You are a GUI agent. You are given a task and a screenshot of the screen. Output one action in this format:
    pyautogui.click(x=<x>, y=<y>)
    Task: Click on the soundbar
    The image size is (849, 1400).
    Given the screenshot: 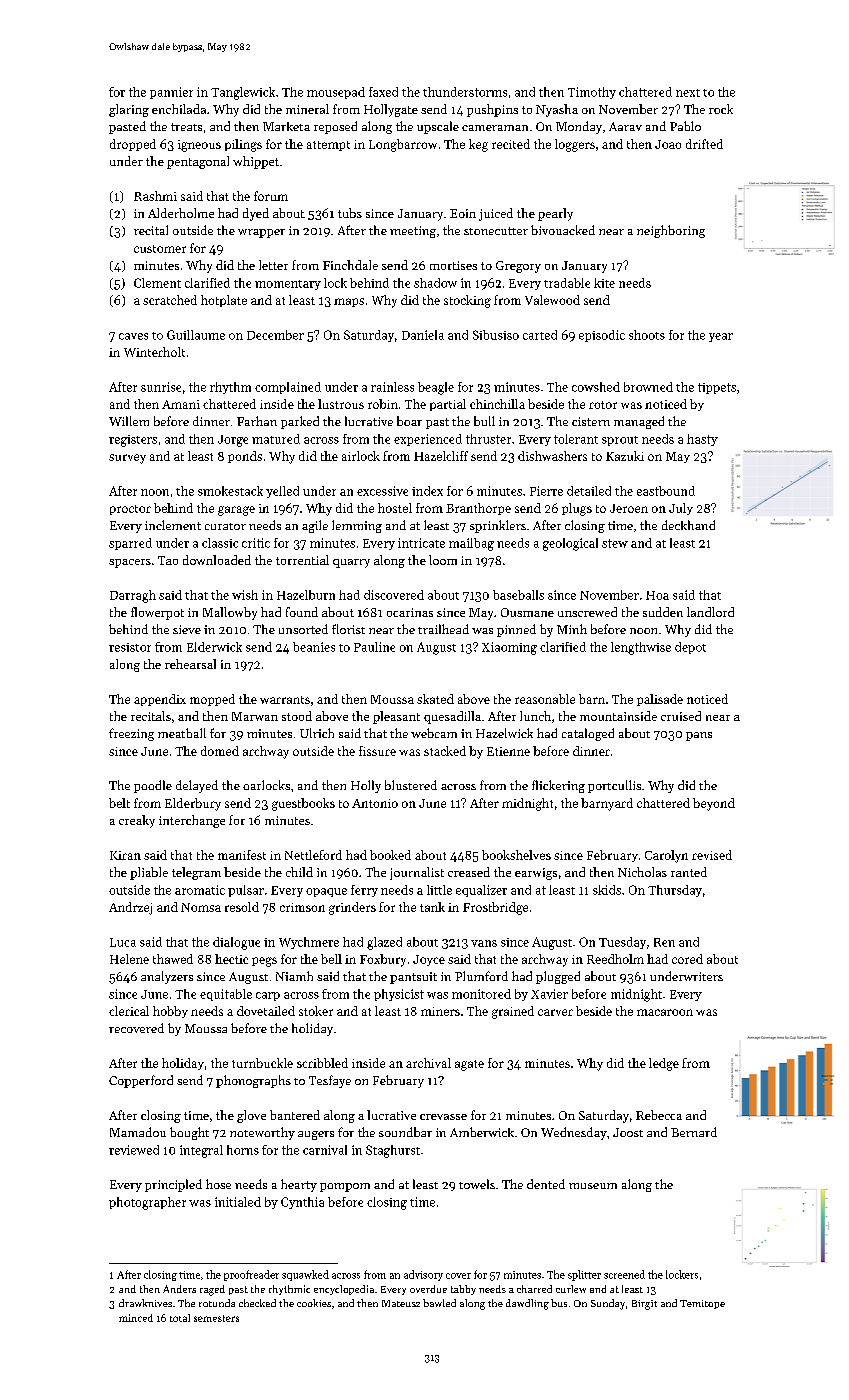 What is the action you would take?
    pyautogui.click(x=405, y=1132)
